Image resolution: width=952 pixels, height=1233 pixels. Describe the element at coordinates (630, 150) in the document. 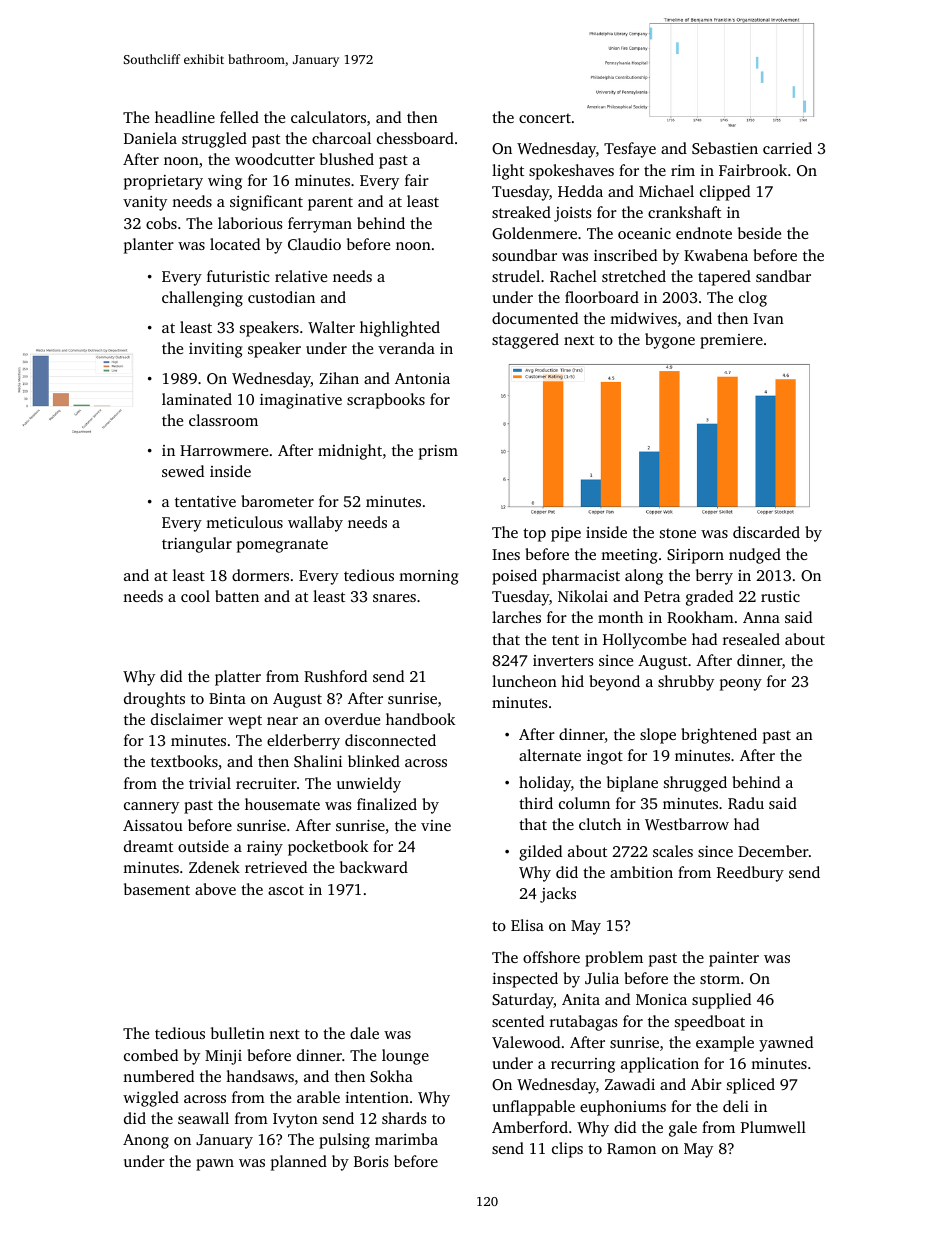

I see `Tesfaye` at that location.
